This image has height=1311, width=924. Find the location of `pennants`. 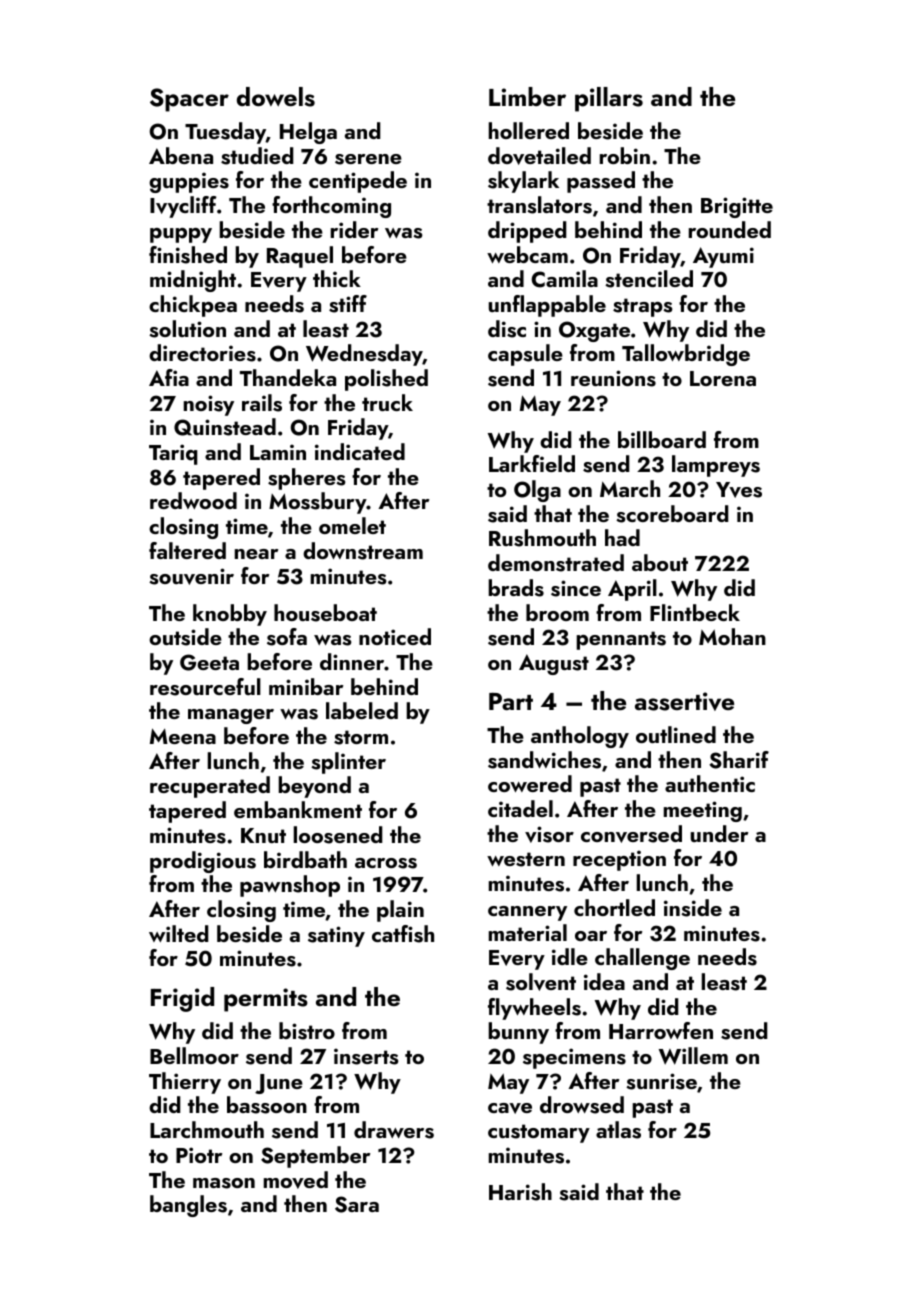

pennants is located at coordinates (621, 640).
